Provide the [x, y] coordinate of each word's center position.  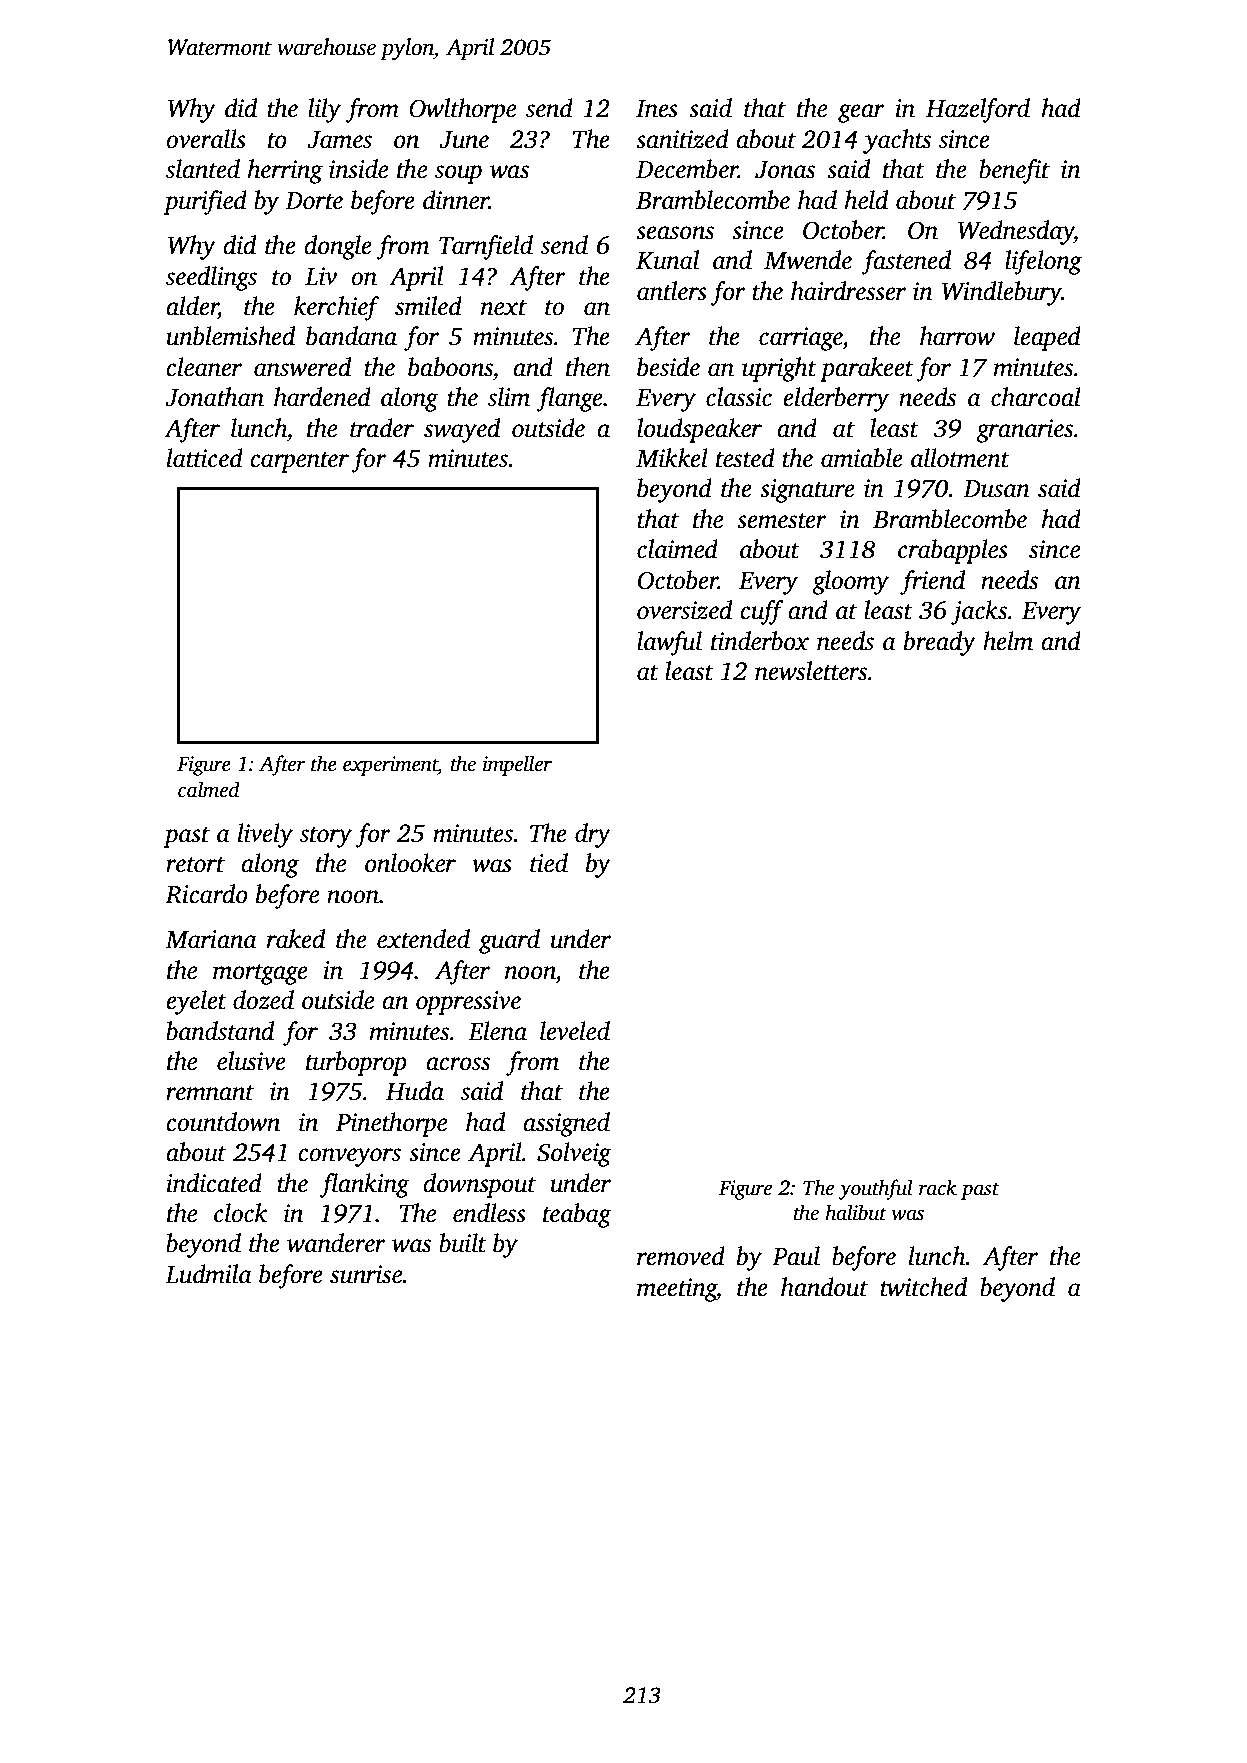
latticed [205, 458]
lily [324, 110]
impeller [517, 765]
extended [423, 939]
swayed [462, 430]
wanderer [336, 1243]
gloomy [850, 582]
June [464, 140]
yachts [897, 141]
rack [938, 1187]
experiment [390, 766]
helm [1008, 641]
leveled [575, 1031]
